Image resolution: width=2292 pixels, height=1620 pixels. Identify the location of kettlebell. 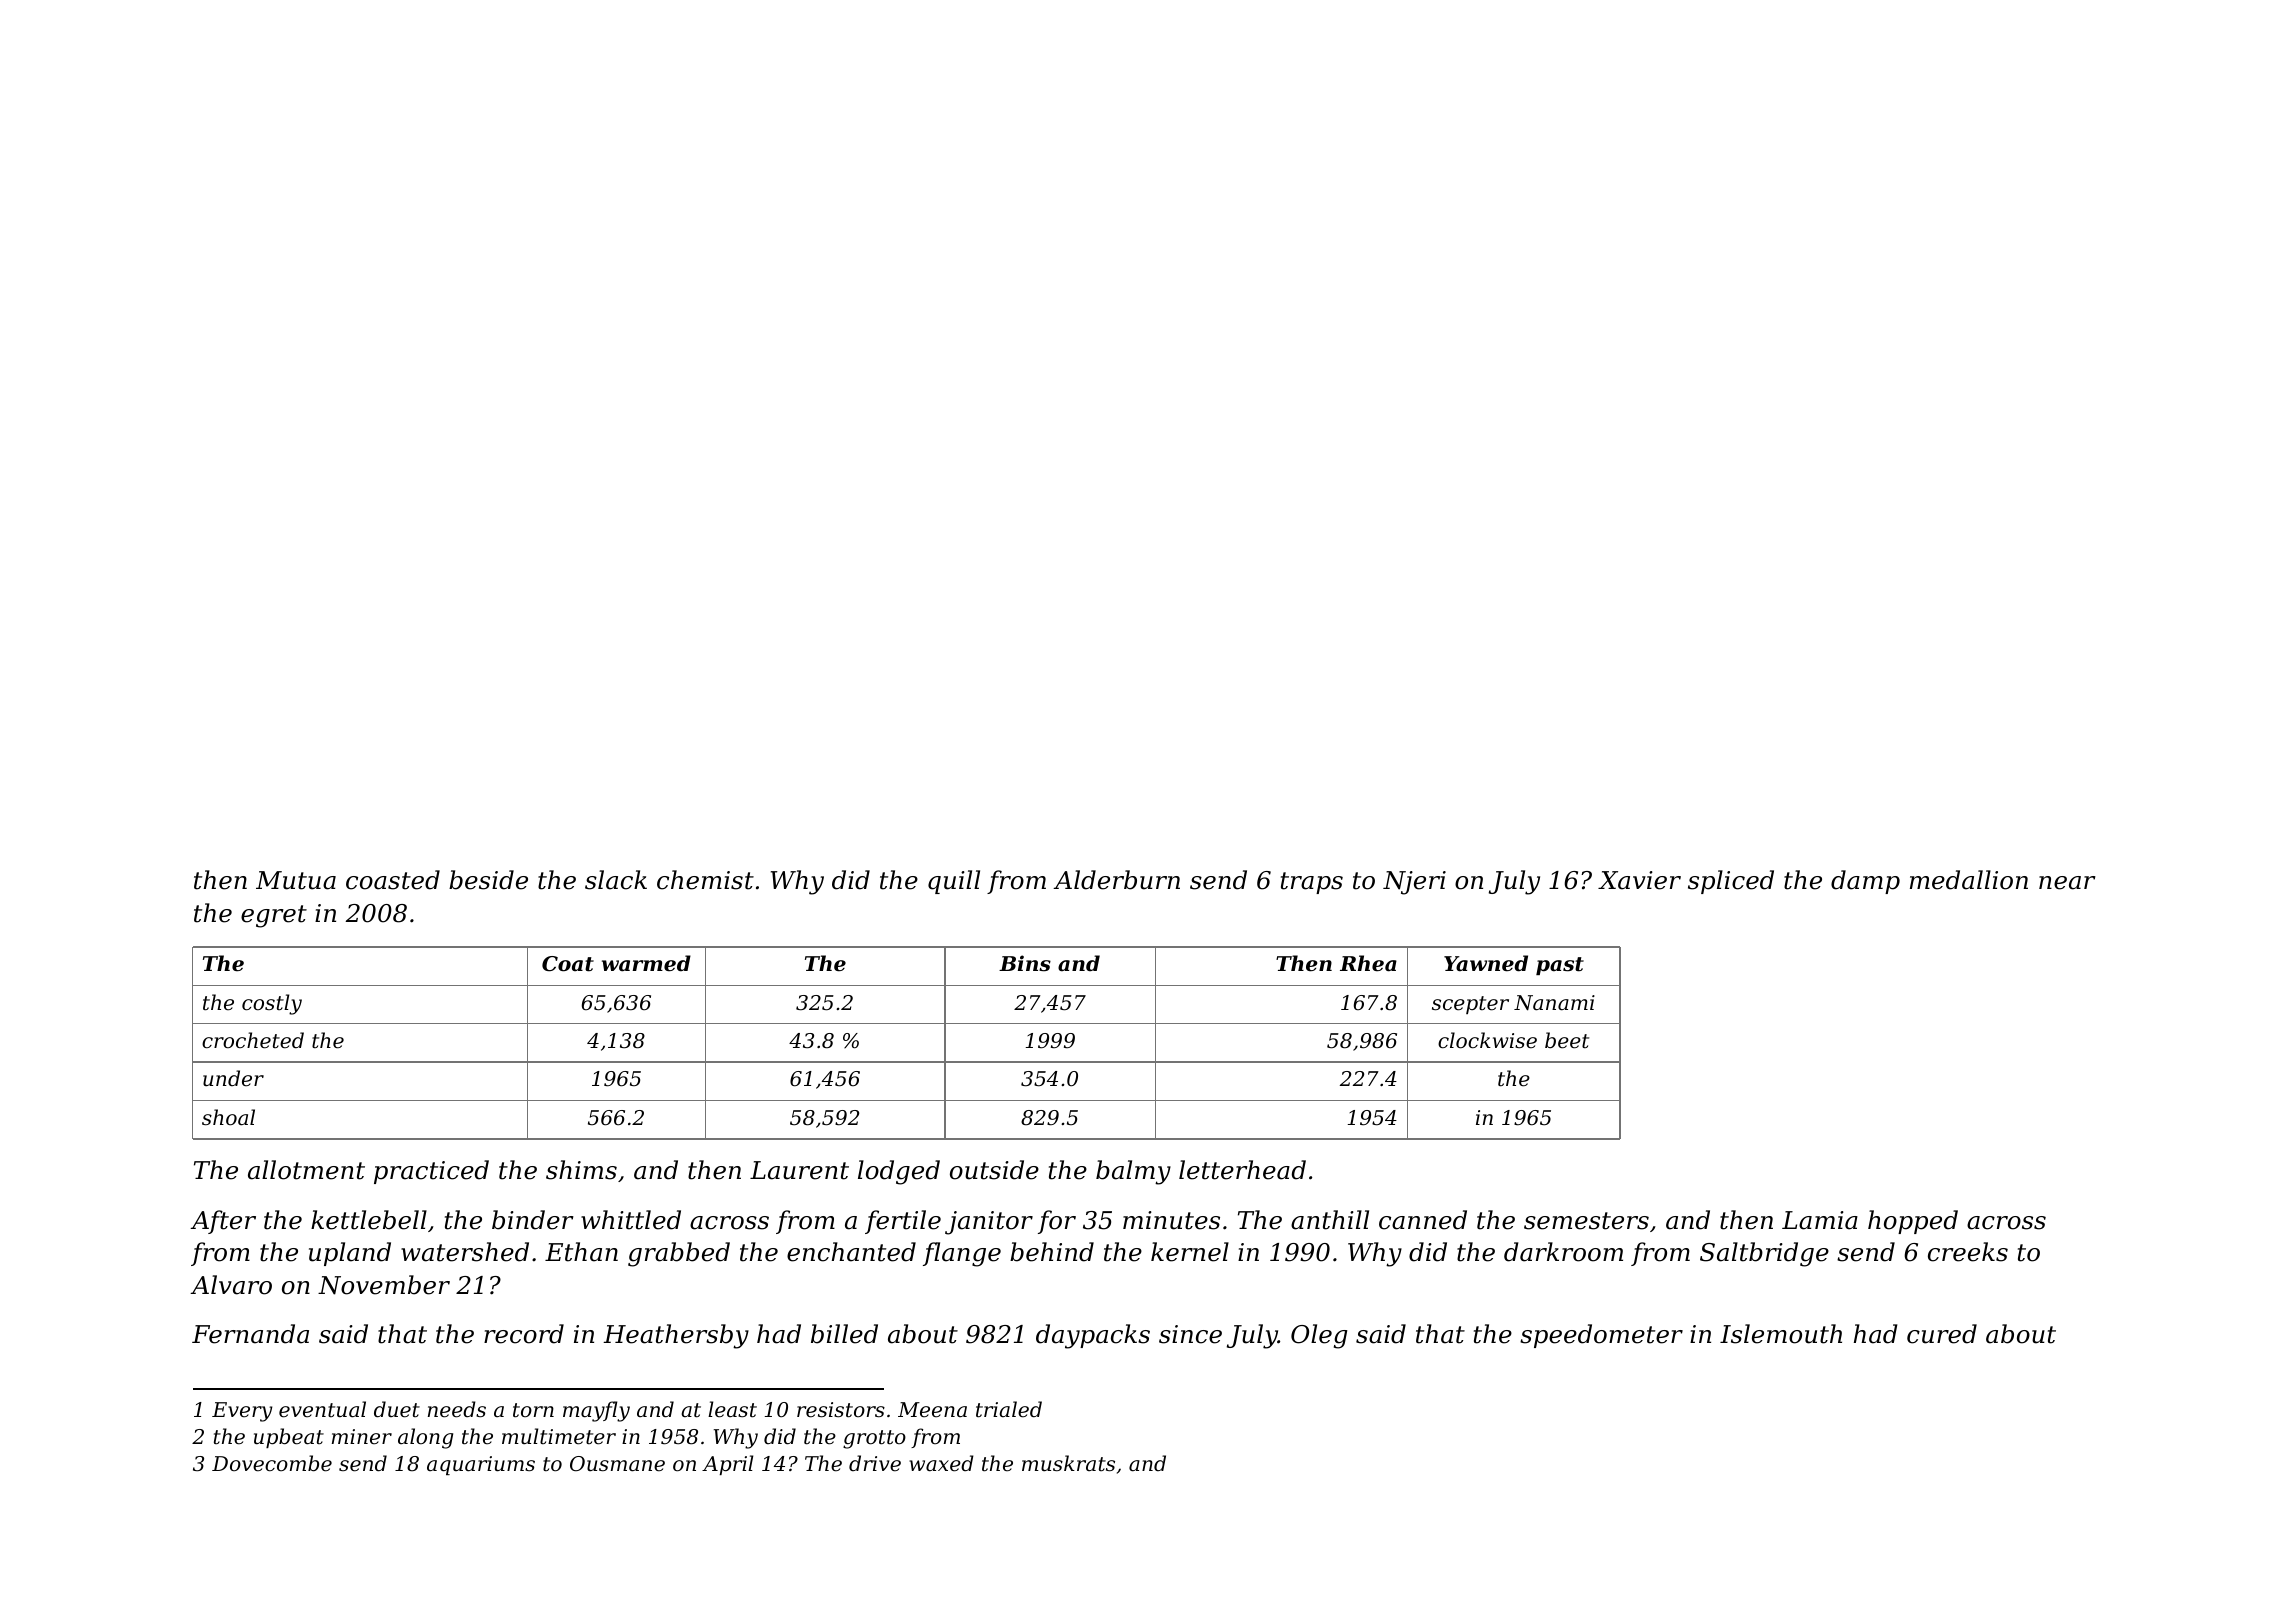
(369, 1220).
